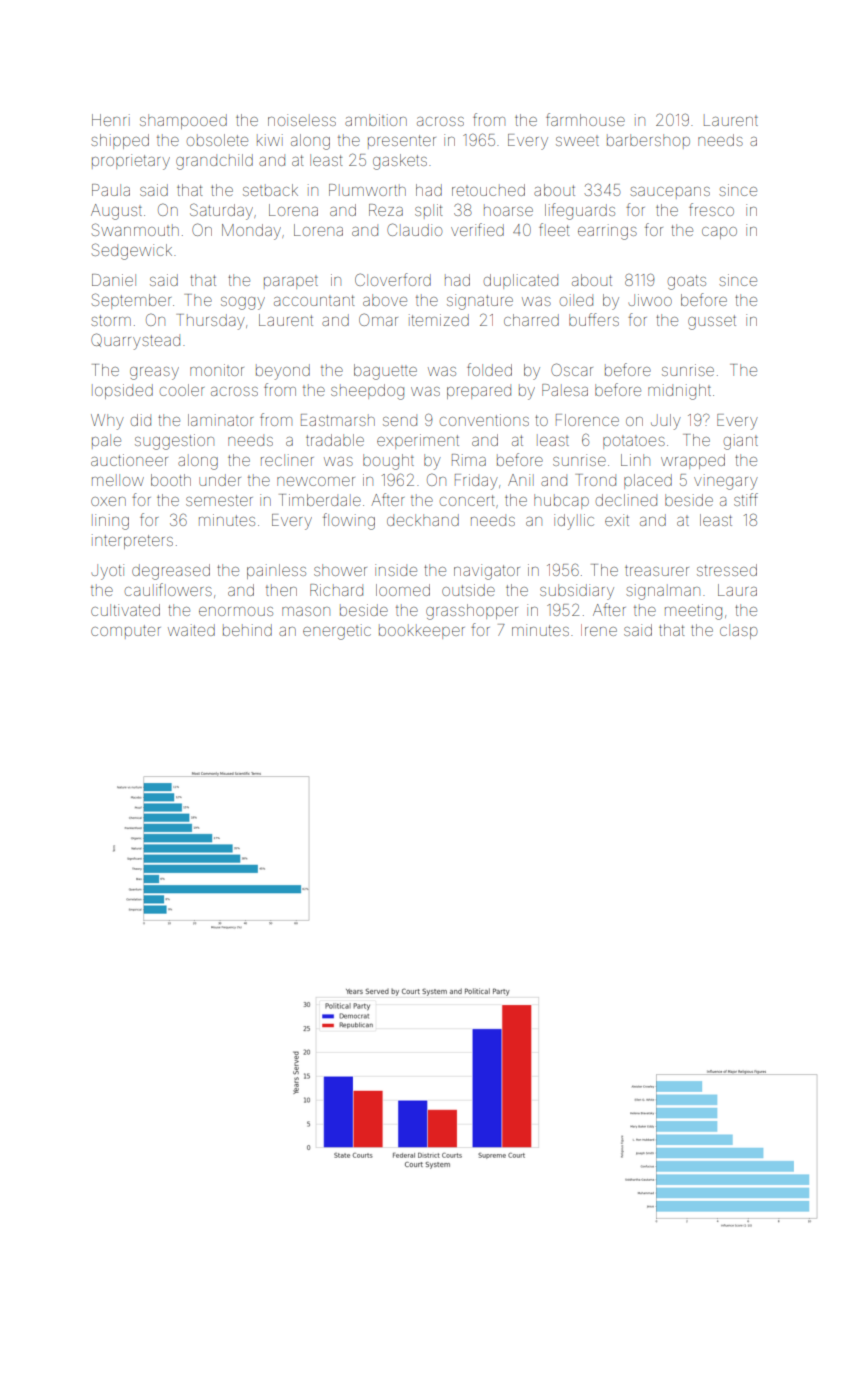 This screenshot has height=1400, width=849. Describe the element at coordinates (422, 631) in the screenshot. I see `bookkeeper` at that location.
